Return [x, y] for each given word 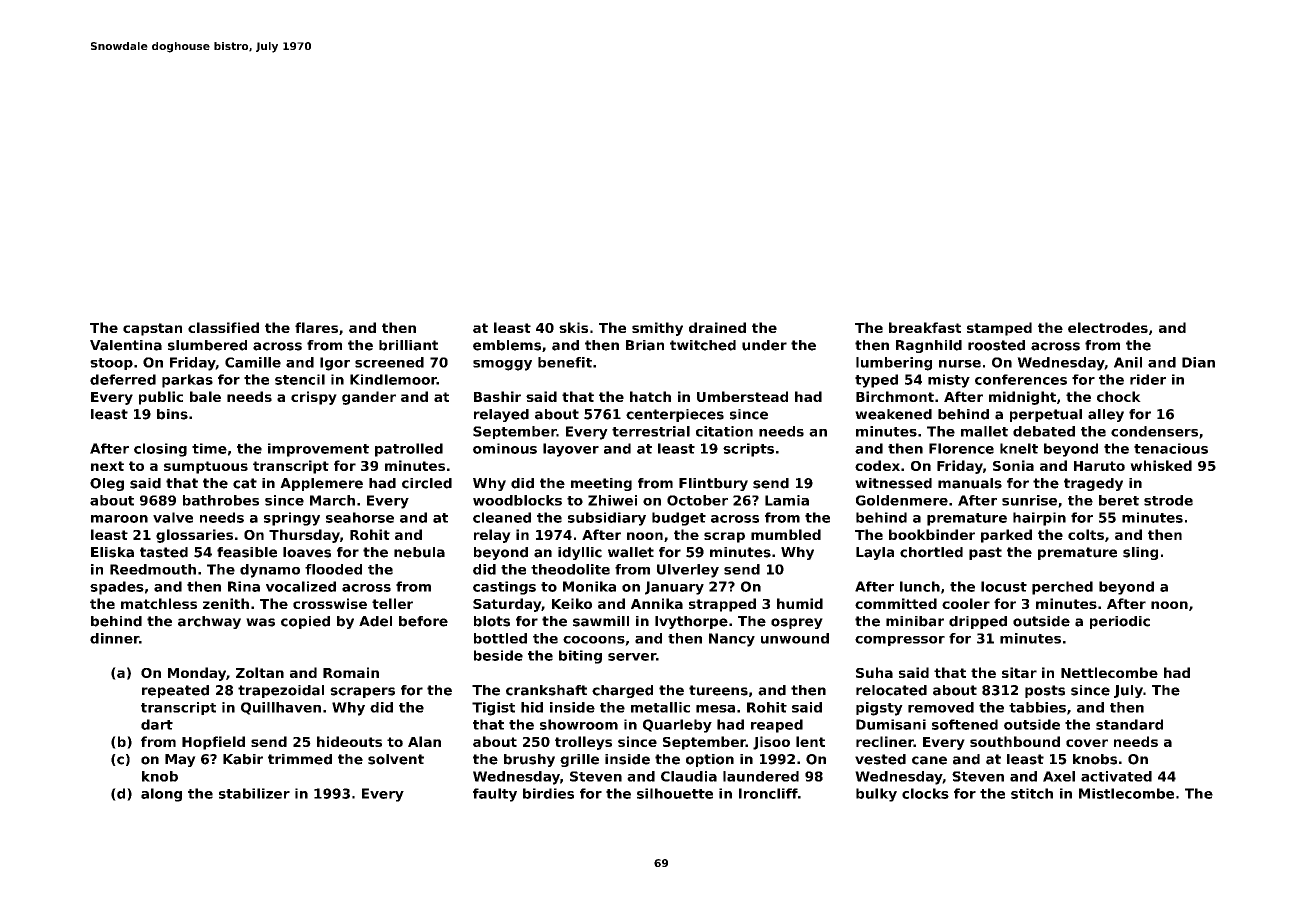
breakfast [925, 327]
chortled [931, 552]
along [161, 795]
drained [717, 327]
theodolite [570, 569]
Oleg [107, 484]
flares [316, 327]
